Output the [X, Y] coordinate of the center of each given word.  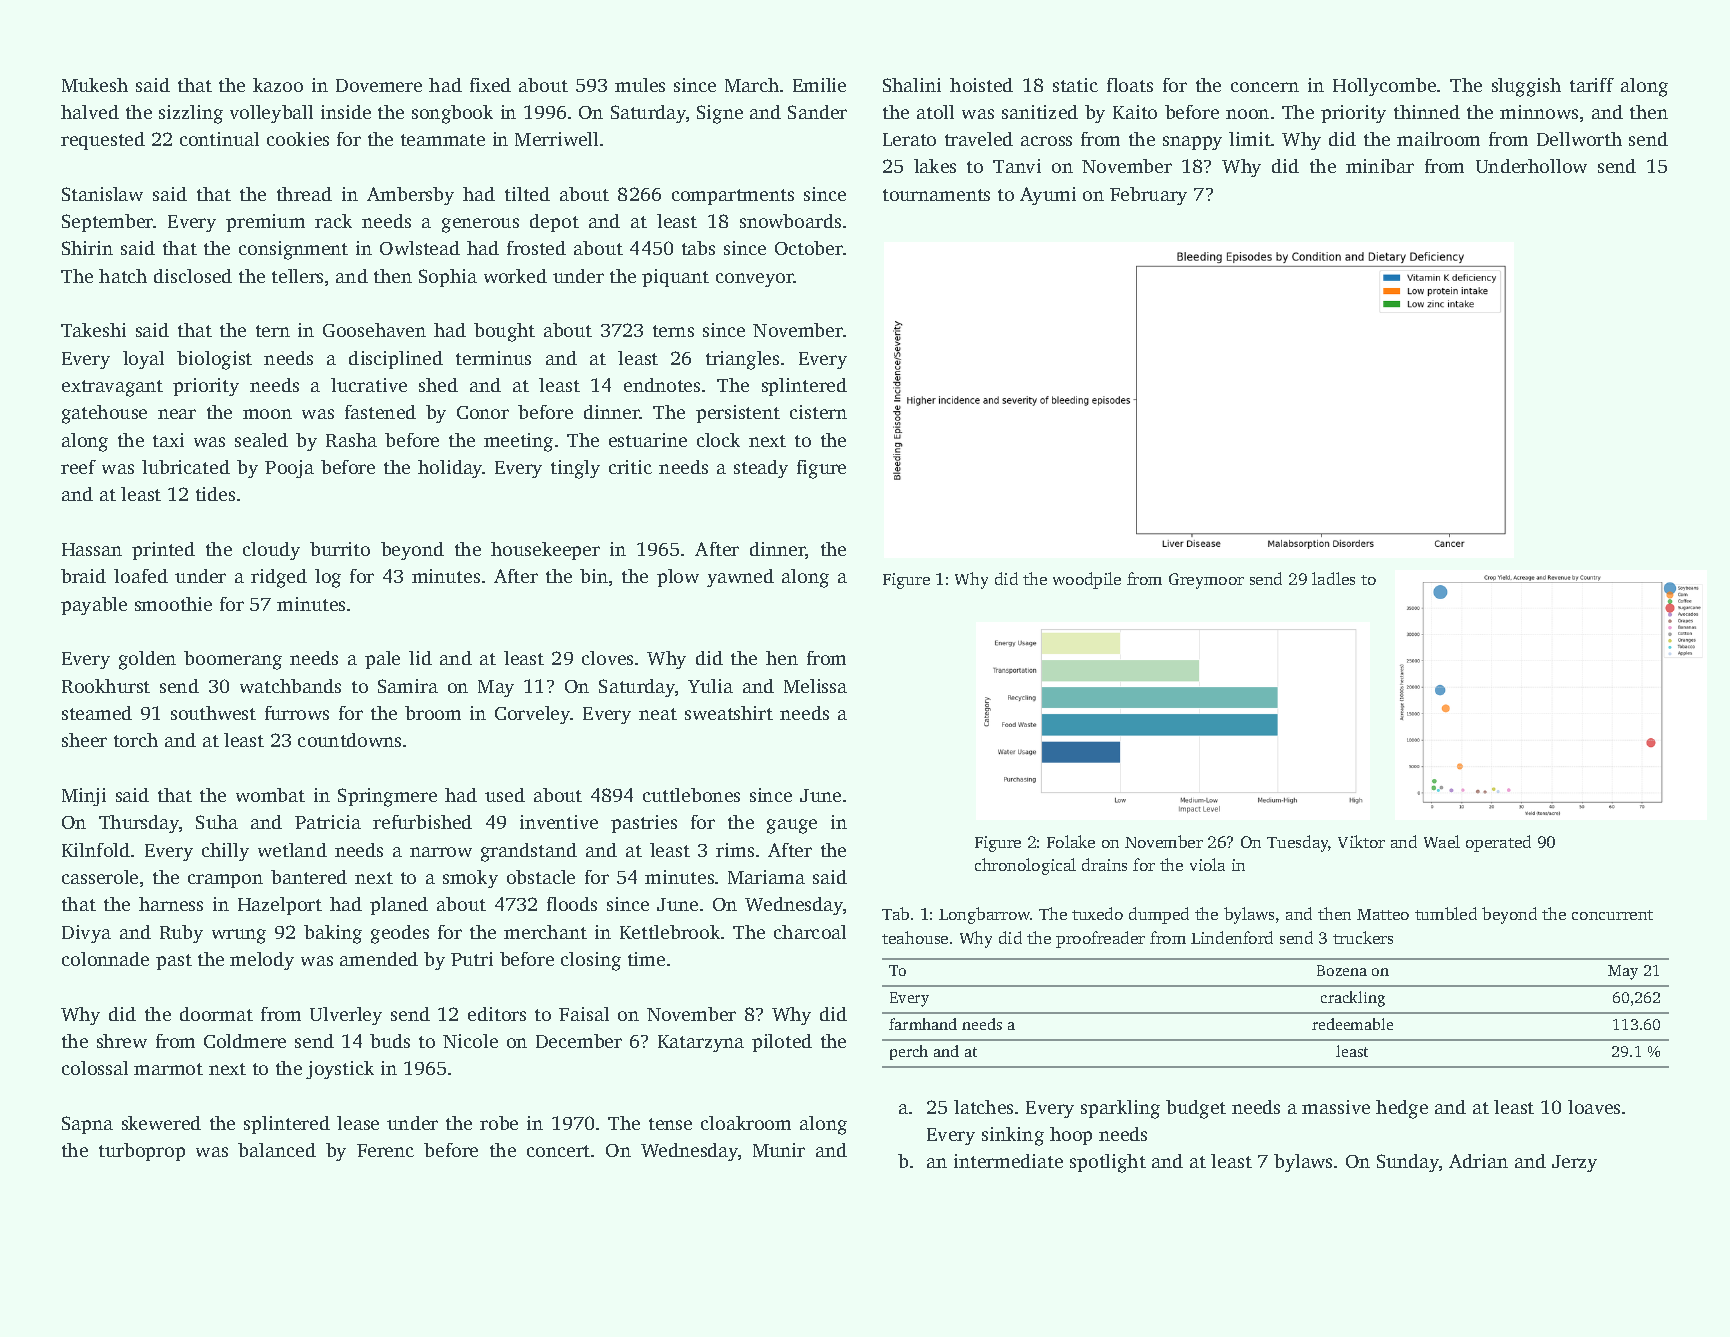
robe [499, 1123]
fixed [490, 85]
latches [983, 1107]
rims [735, 850]
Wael [1442, 841]
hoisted [981, 85]
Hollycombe [1384, 87]
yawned [740, 578]
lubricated [186, 467]
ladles [1333, 578]
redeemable [1352, 1024]
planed [399, 906]
